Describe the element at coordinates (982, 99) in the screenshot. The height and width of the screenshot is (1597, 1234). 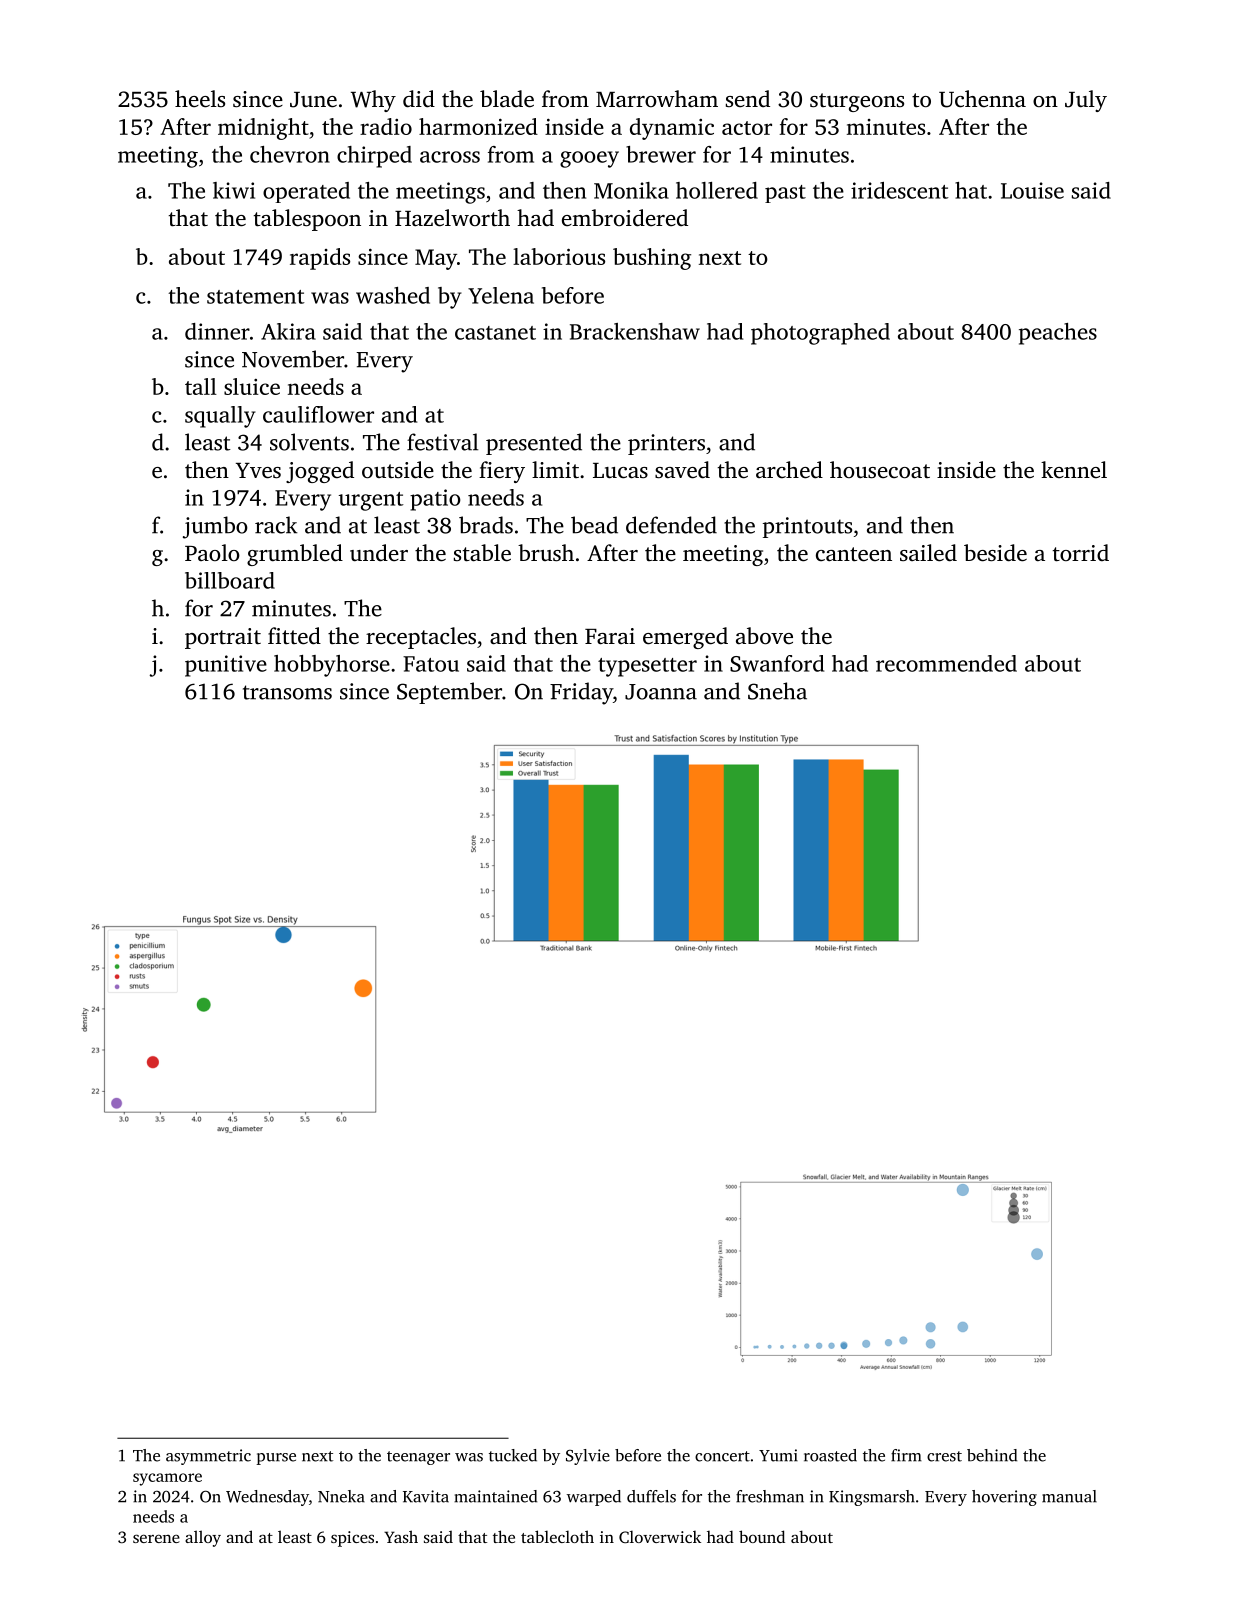
I see `Uchenna` at that location.
